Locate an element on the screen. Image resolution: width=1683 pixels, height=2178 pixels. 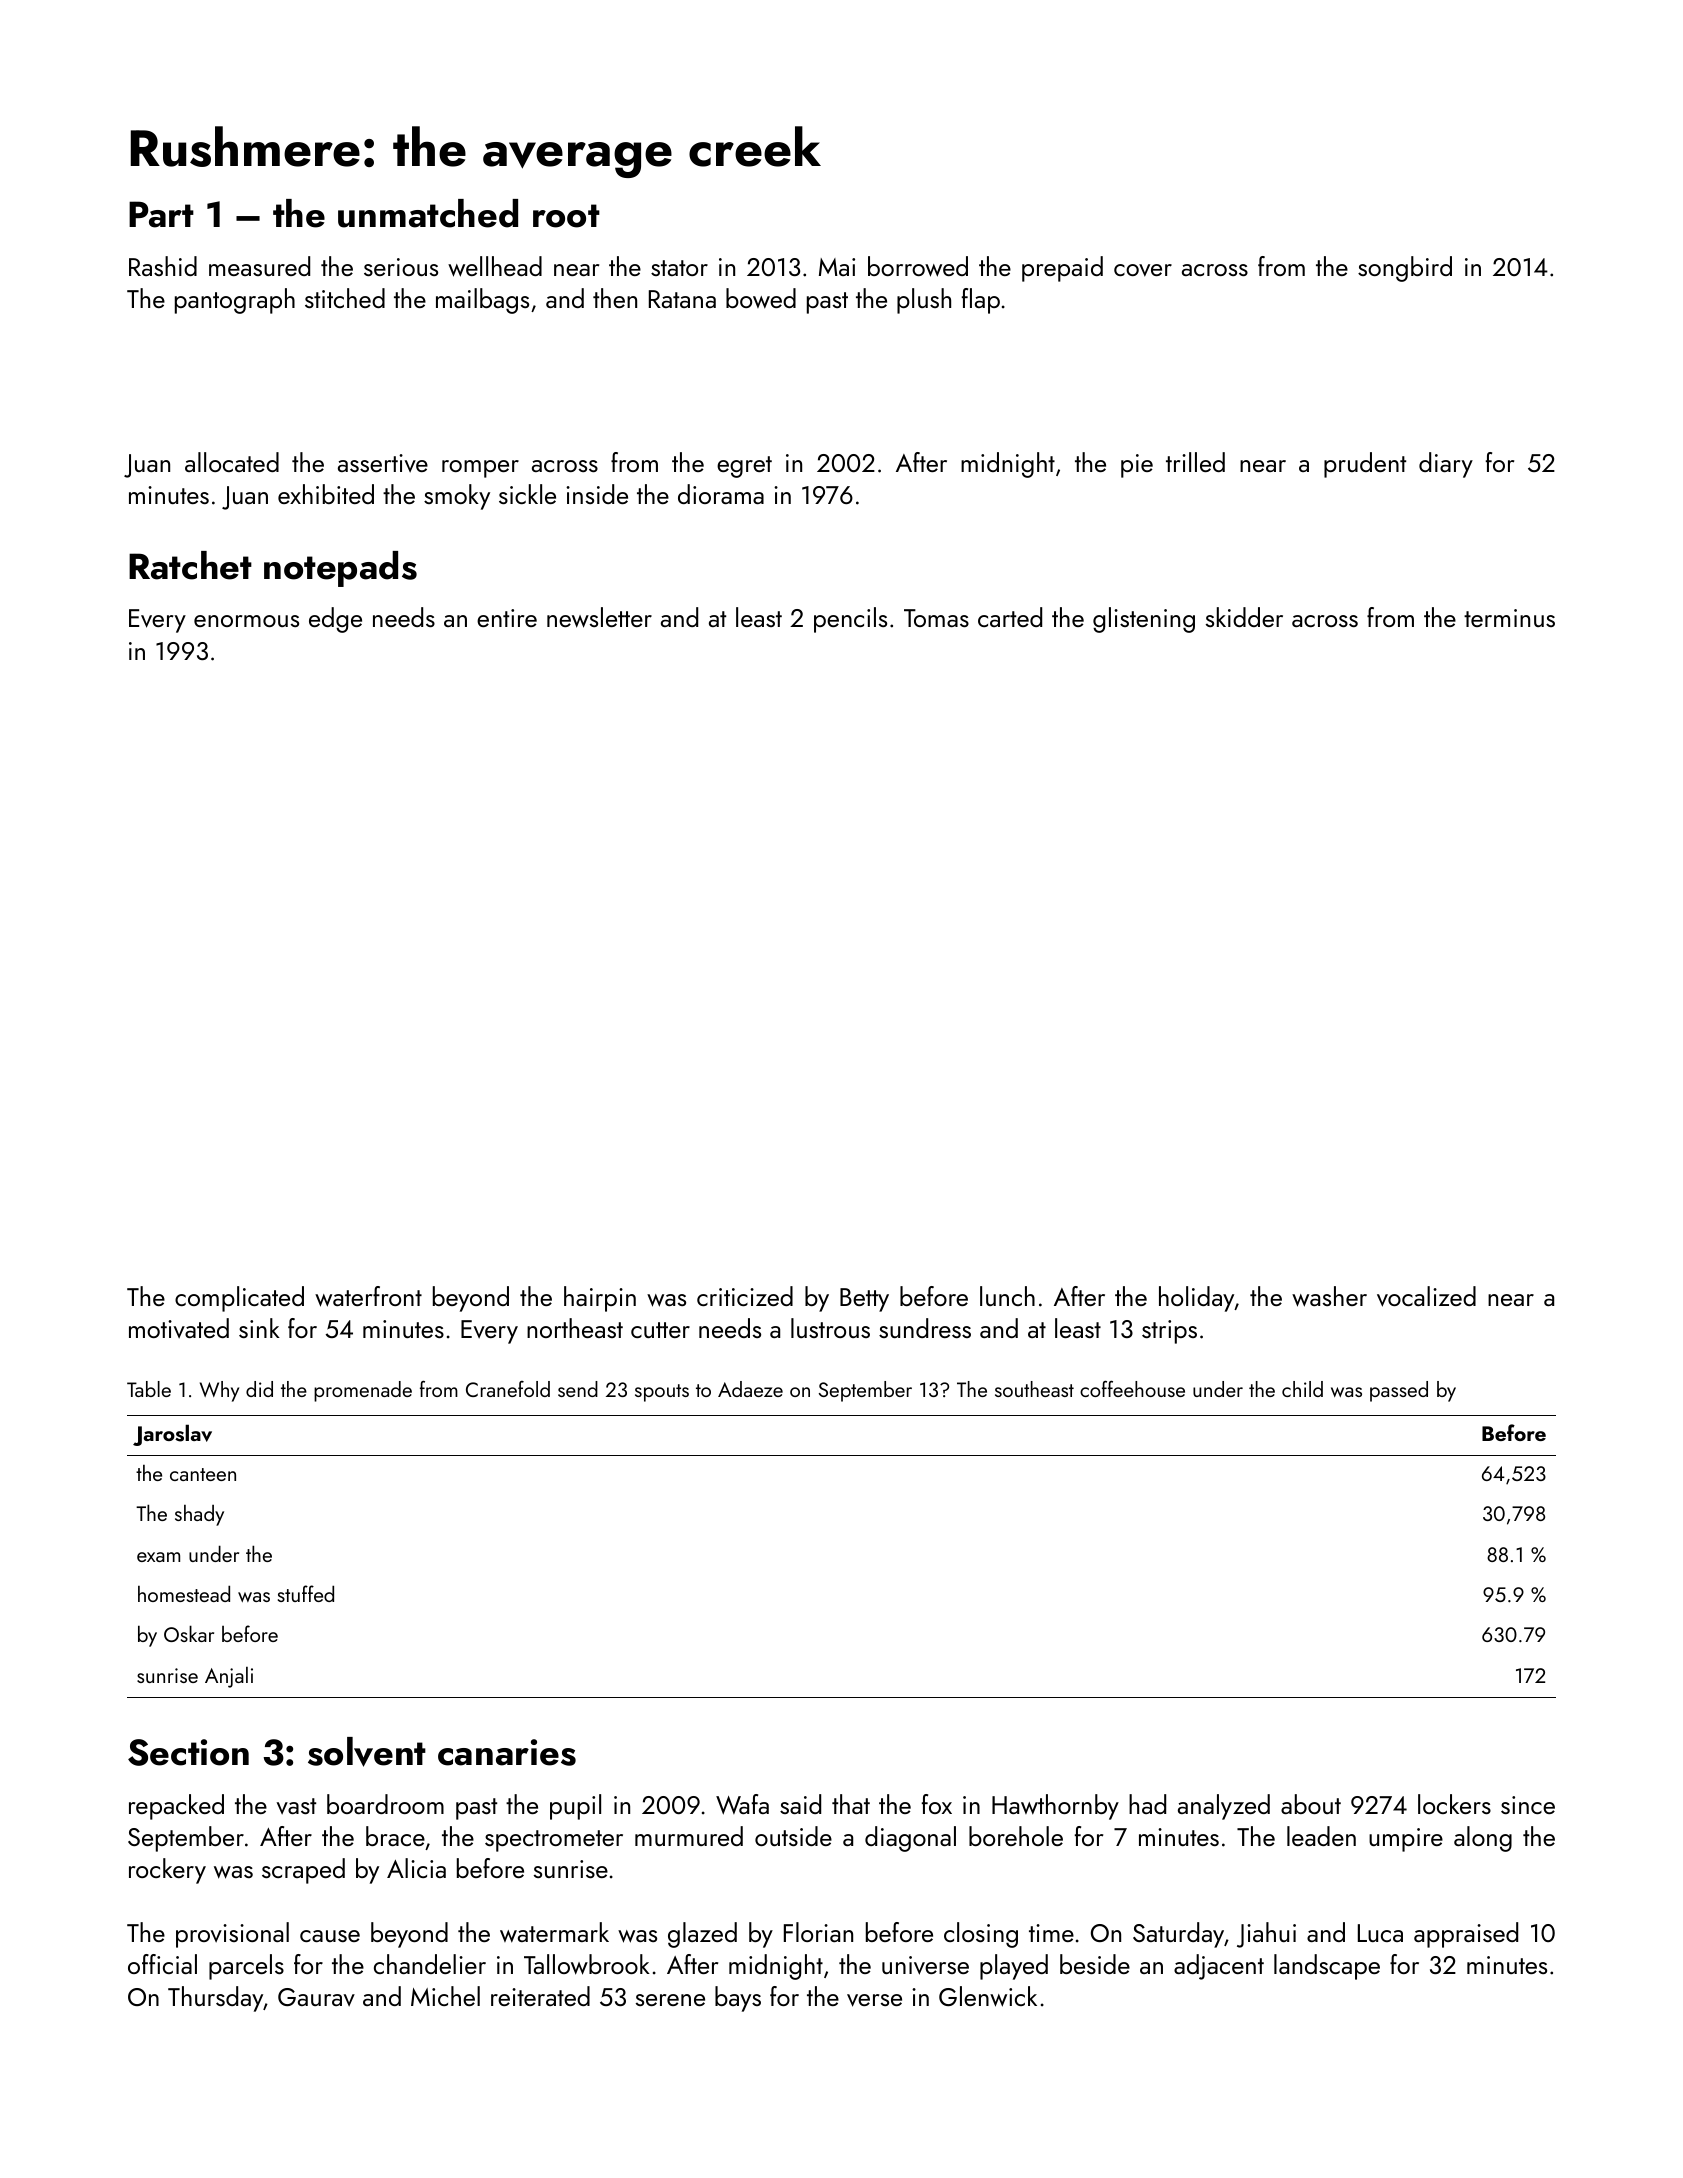
hairpin is located at coordinates (600, 1299).
